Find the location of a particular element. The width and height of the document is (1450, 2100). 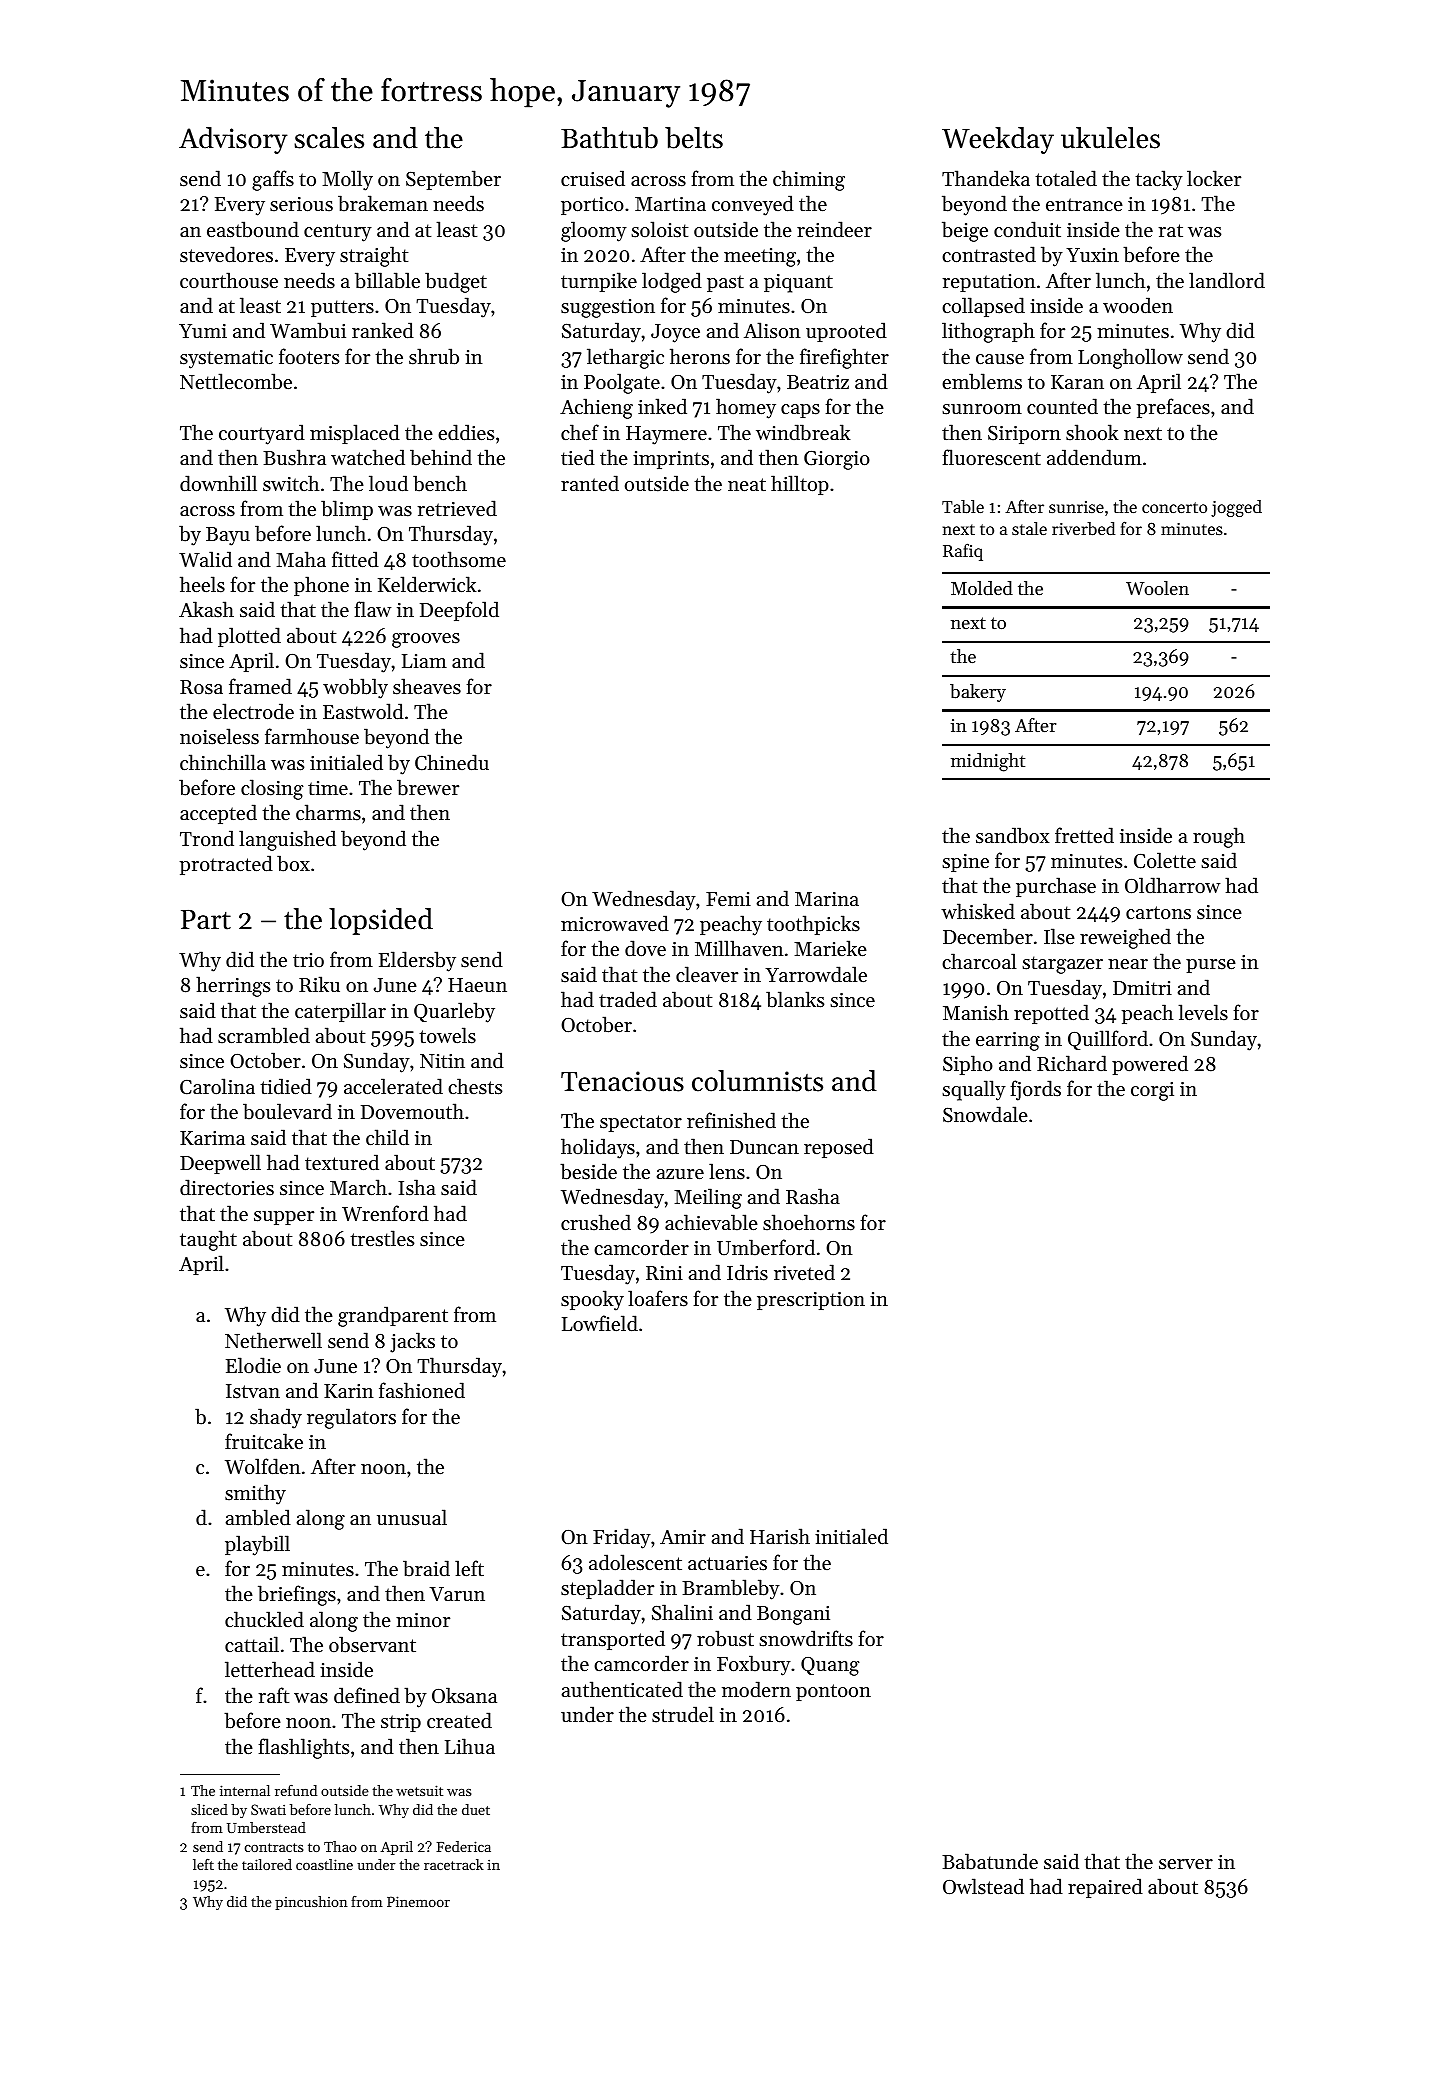

pincushion is located at coordinates (311, 1903).
